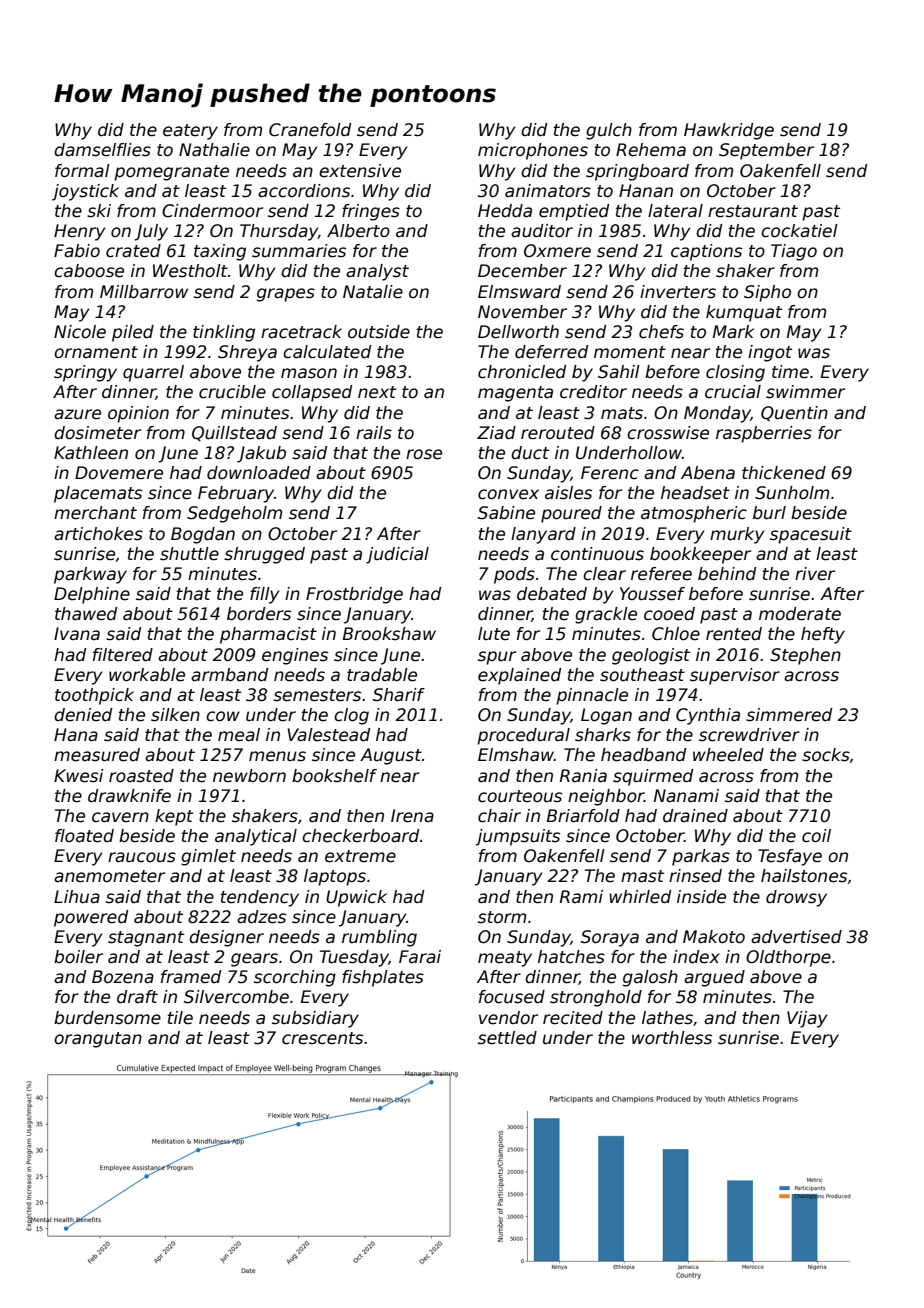 Image resolution: width=924 pixels, height=1308 pixels. What do you see at coordinates (234, 514) in the screenshot?
I see `Sedgeholm` at bounding box center [234, 514].
